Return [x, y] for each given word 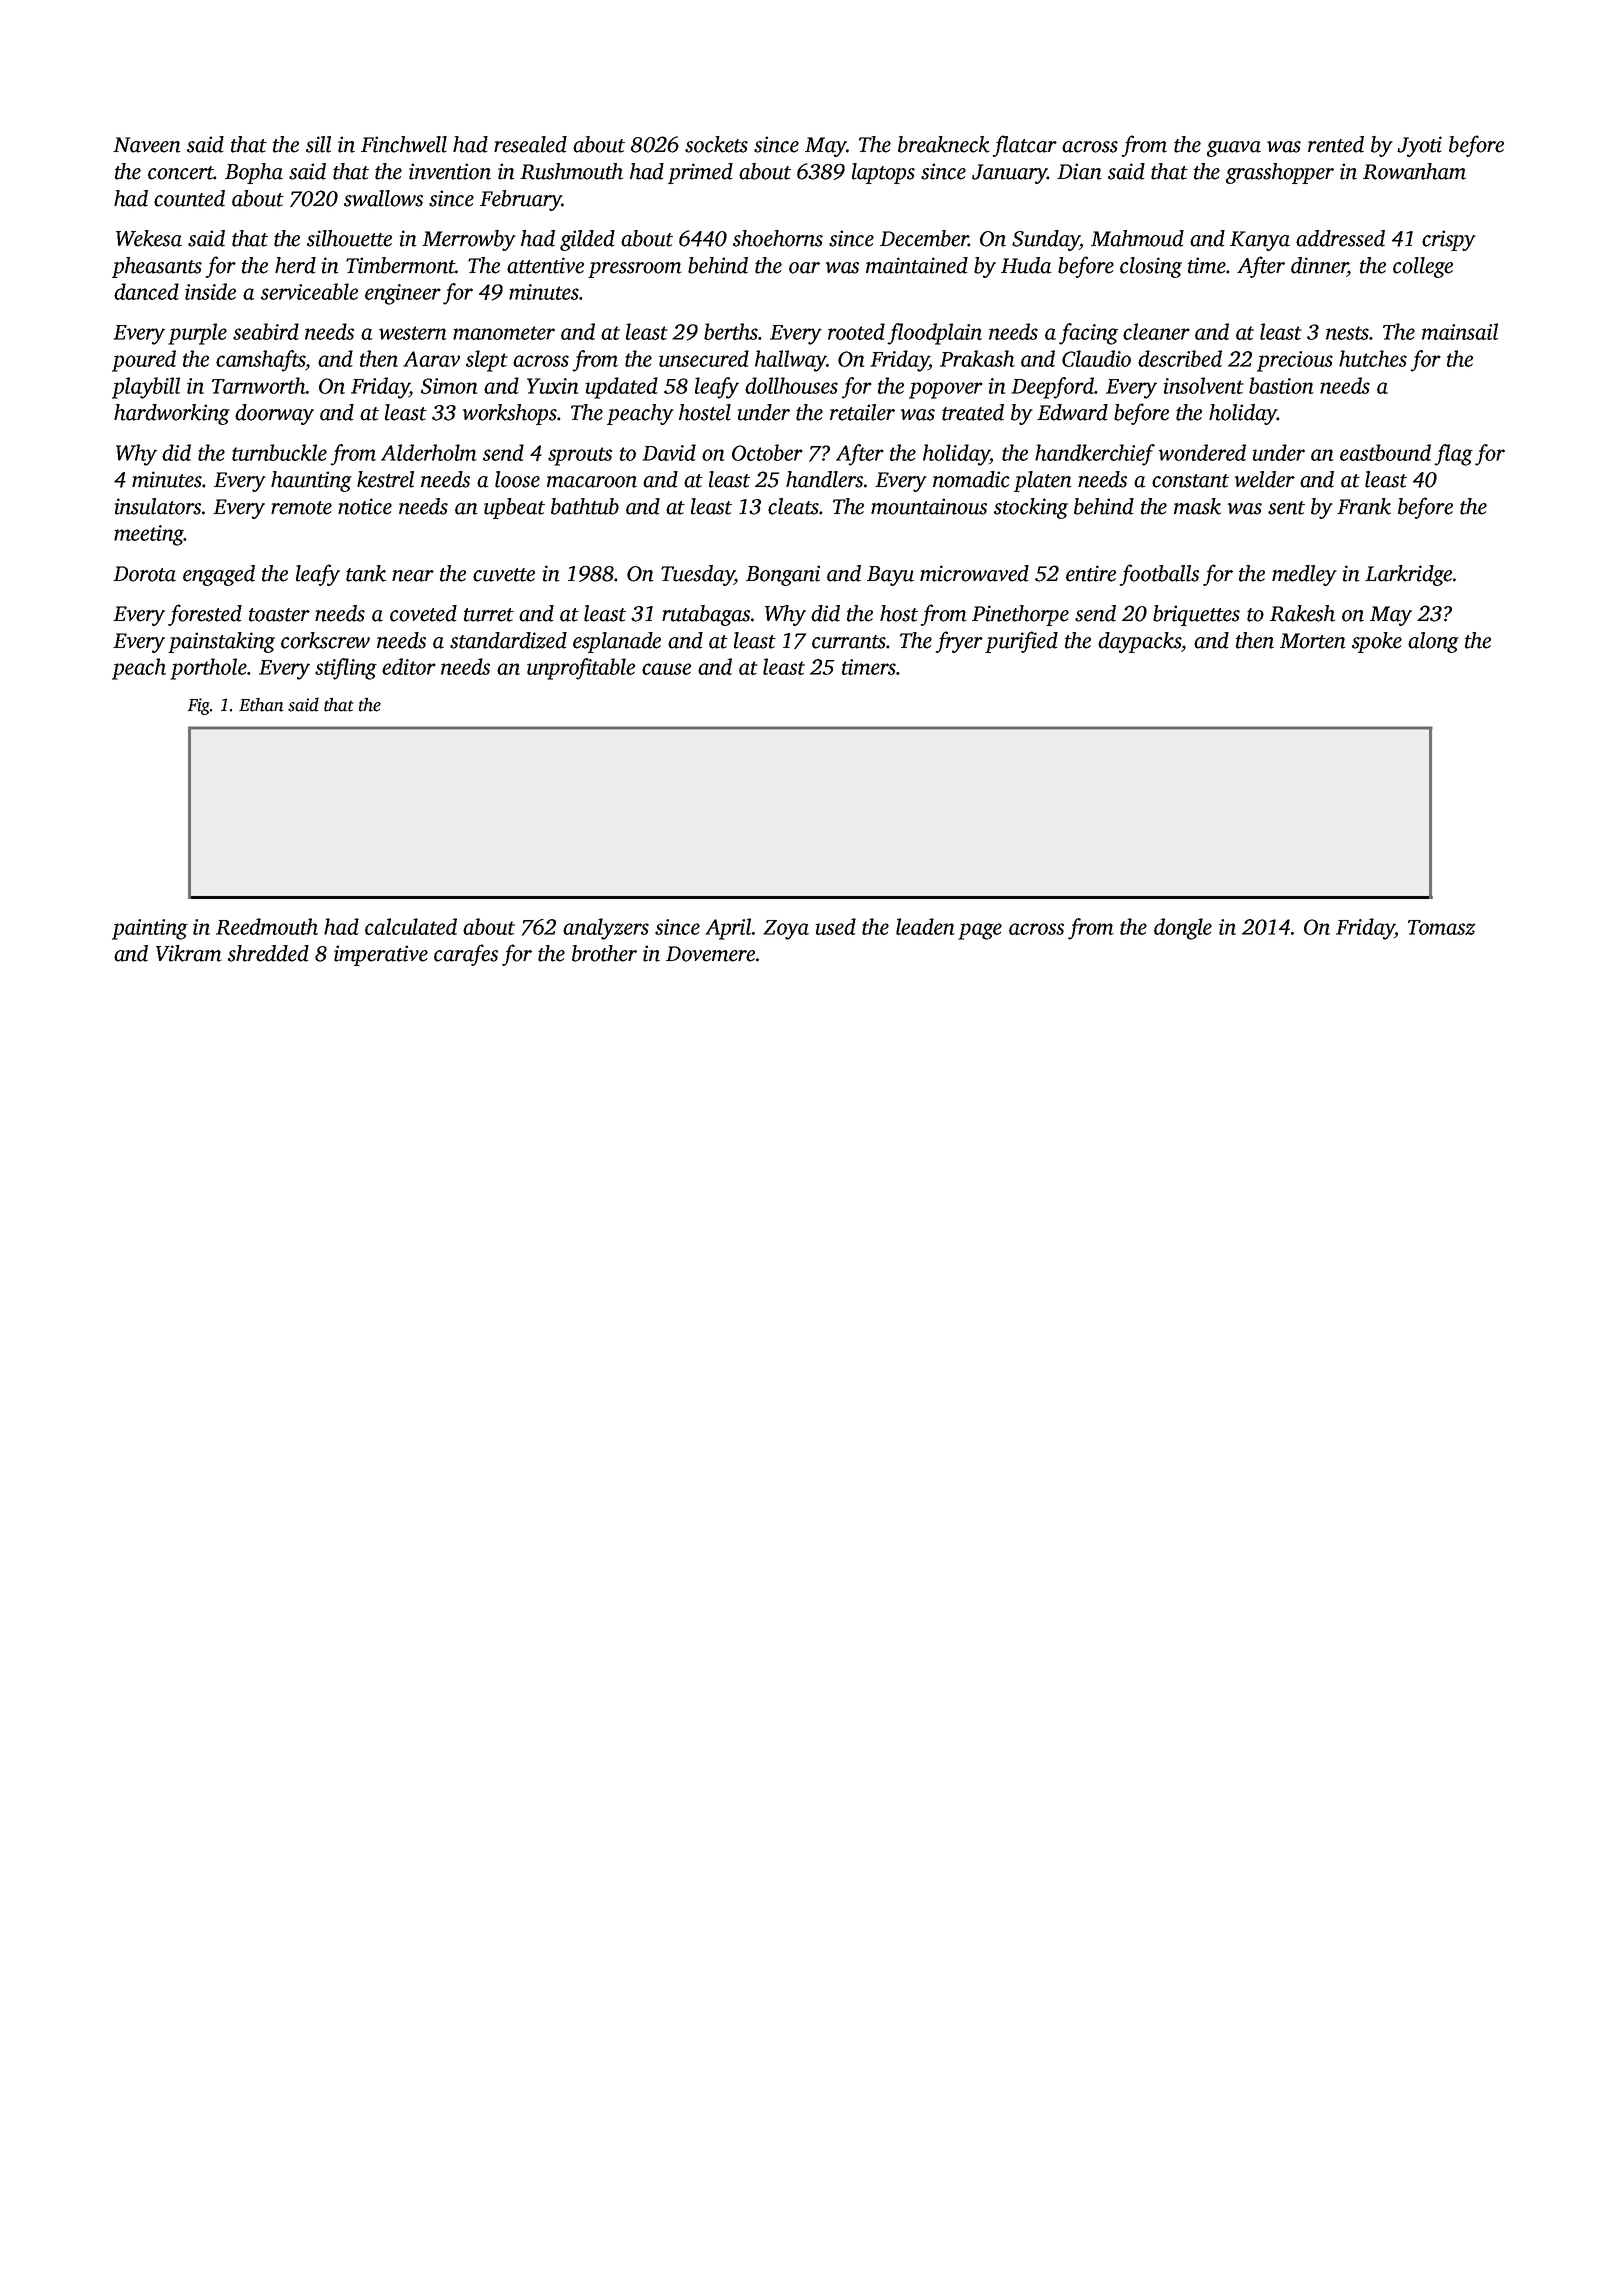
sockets [716, 144]
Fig [199, 706]
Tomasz [1441, 927]
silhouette [349, 238]
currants [849, 642]
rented [1336, 144]
